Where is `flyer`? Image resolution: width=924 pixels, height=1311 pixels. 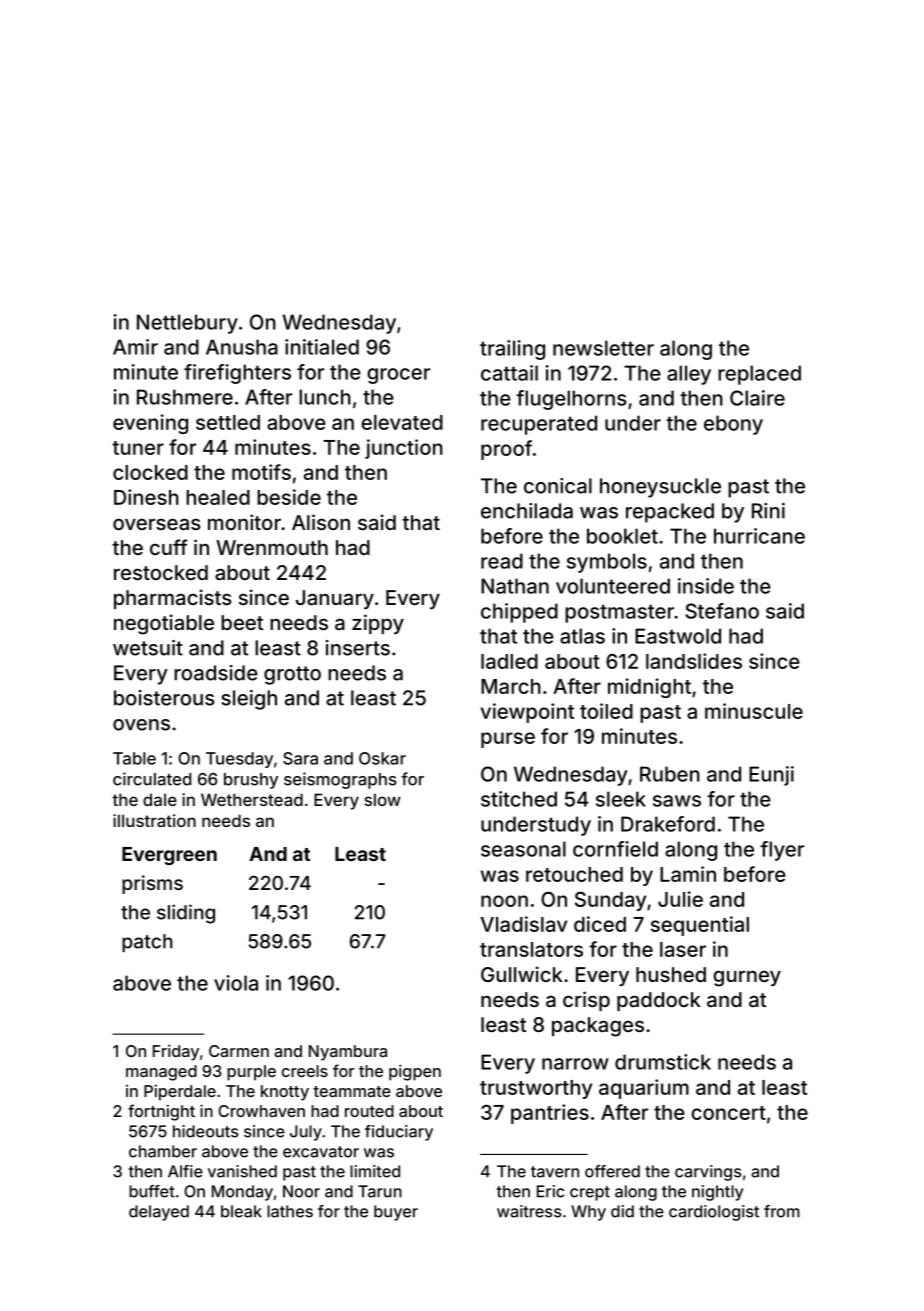
flyer is located at coordinates (782, 851).
